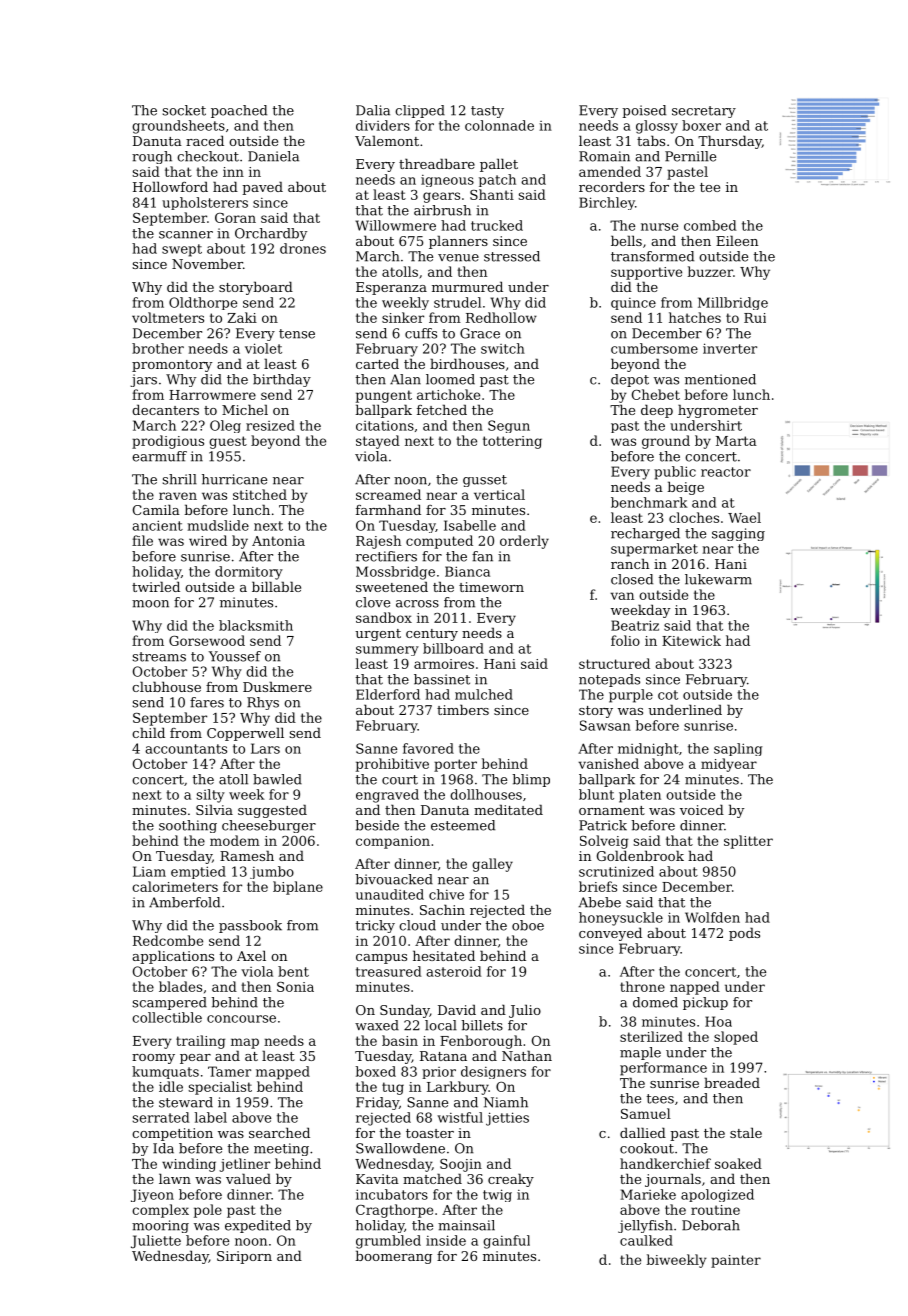  Describe the element at coordinates (269, 826) in the screenshot. I see `cheeseburger` at that location.
